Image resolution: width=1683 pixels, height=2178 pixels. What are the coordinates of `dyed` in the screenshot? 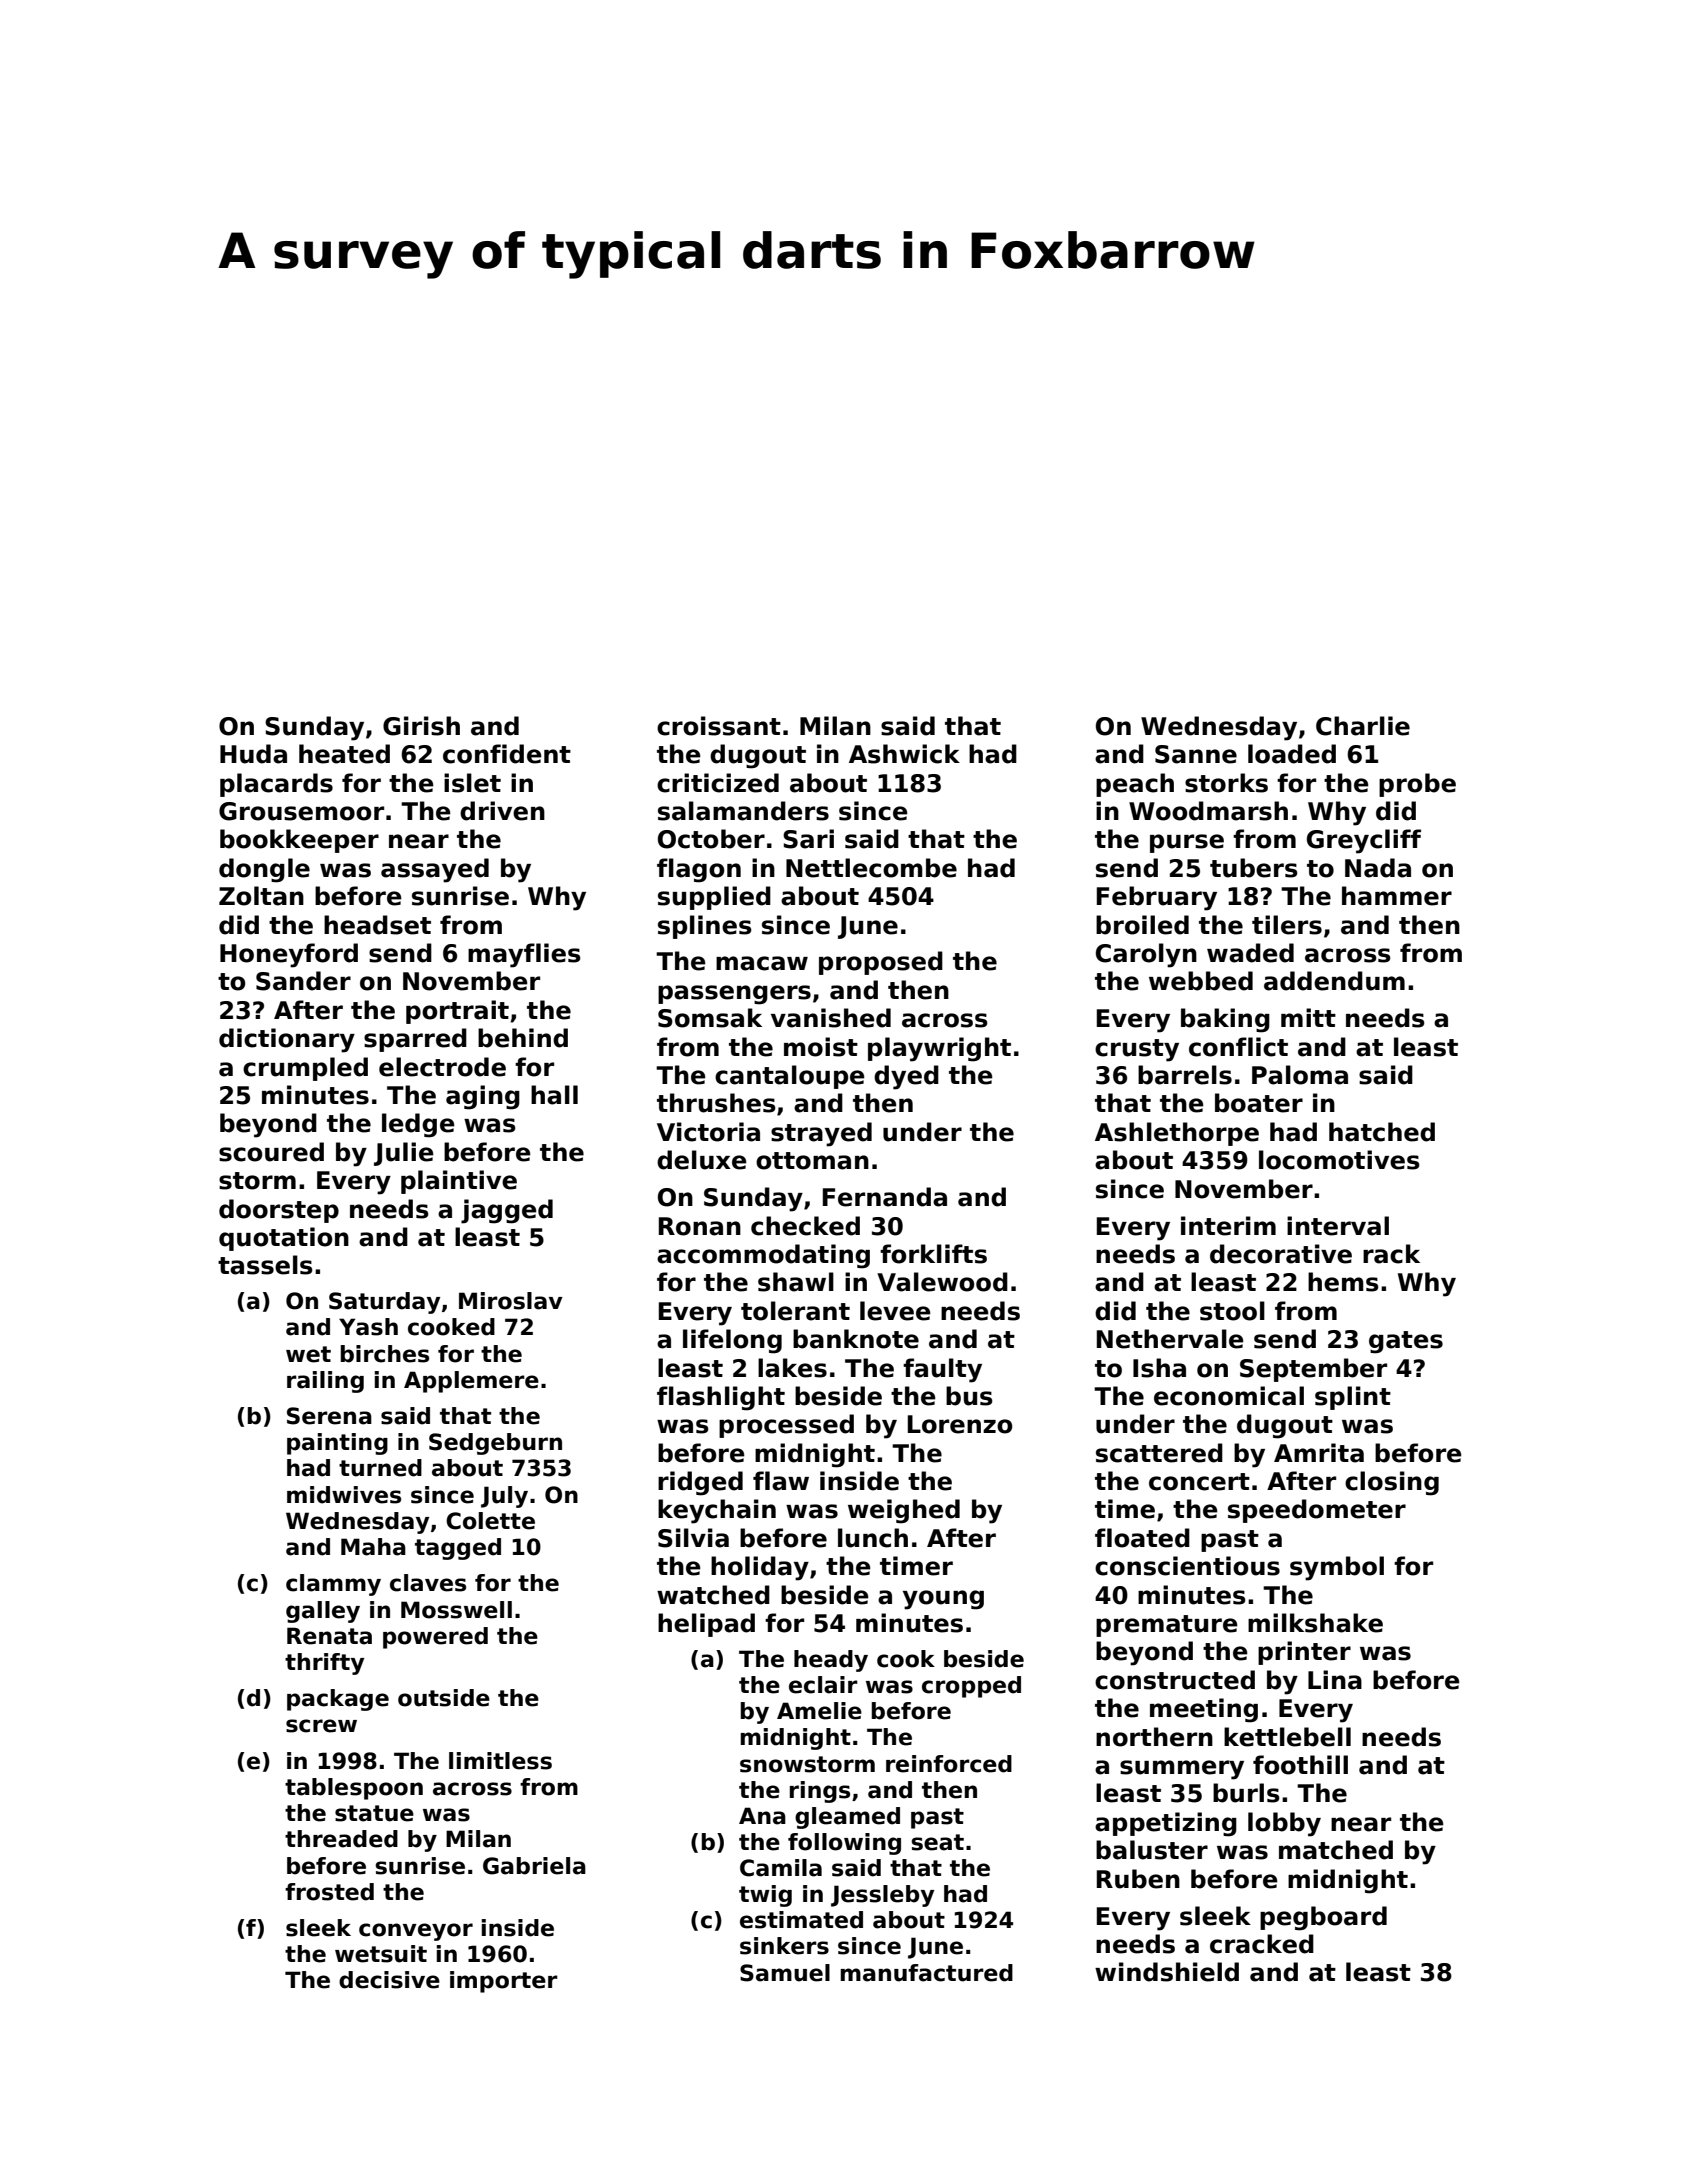 It's located at (906, 1077).
